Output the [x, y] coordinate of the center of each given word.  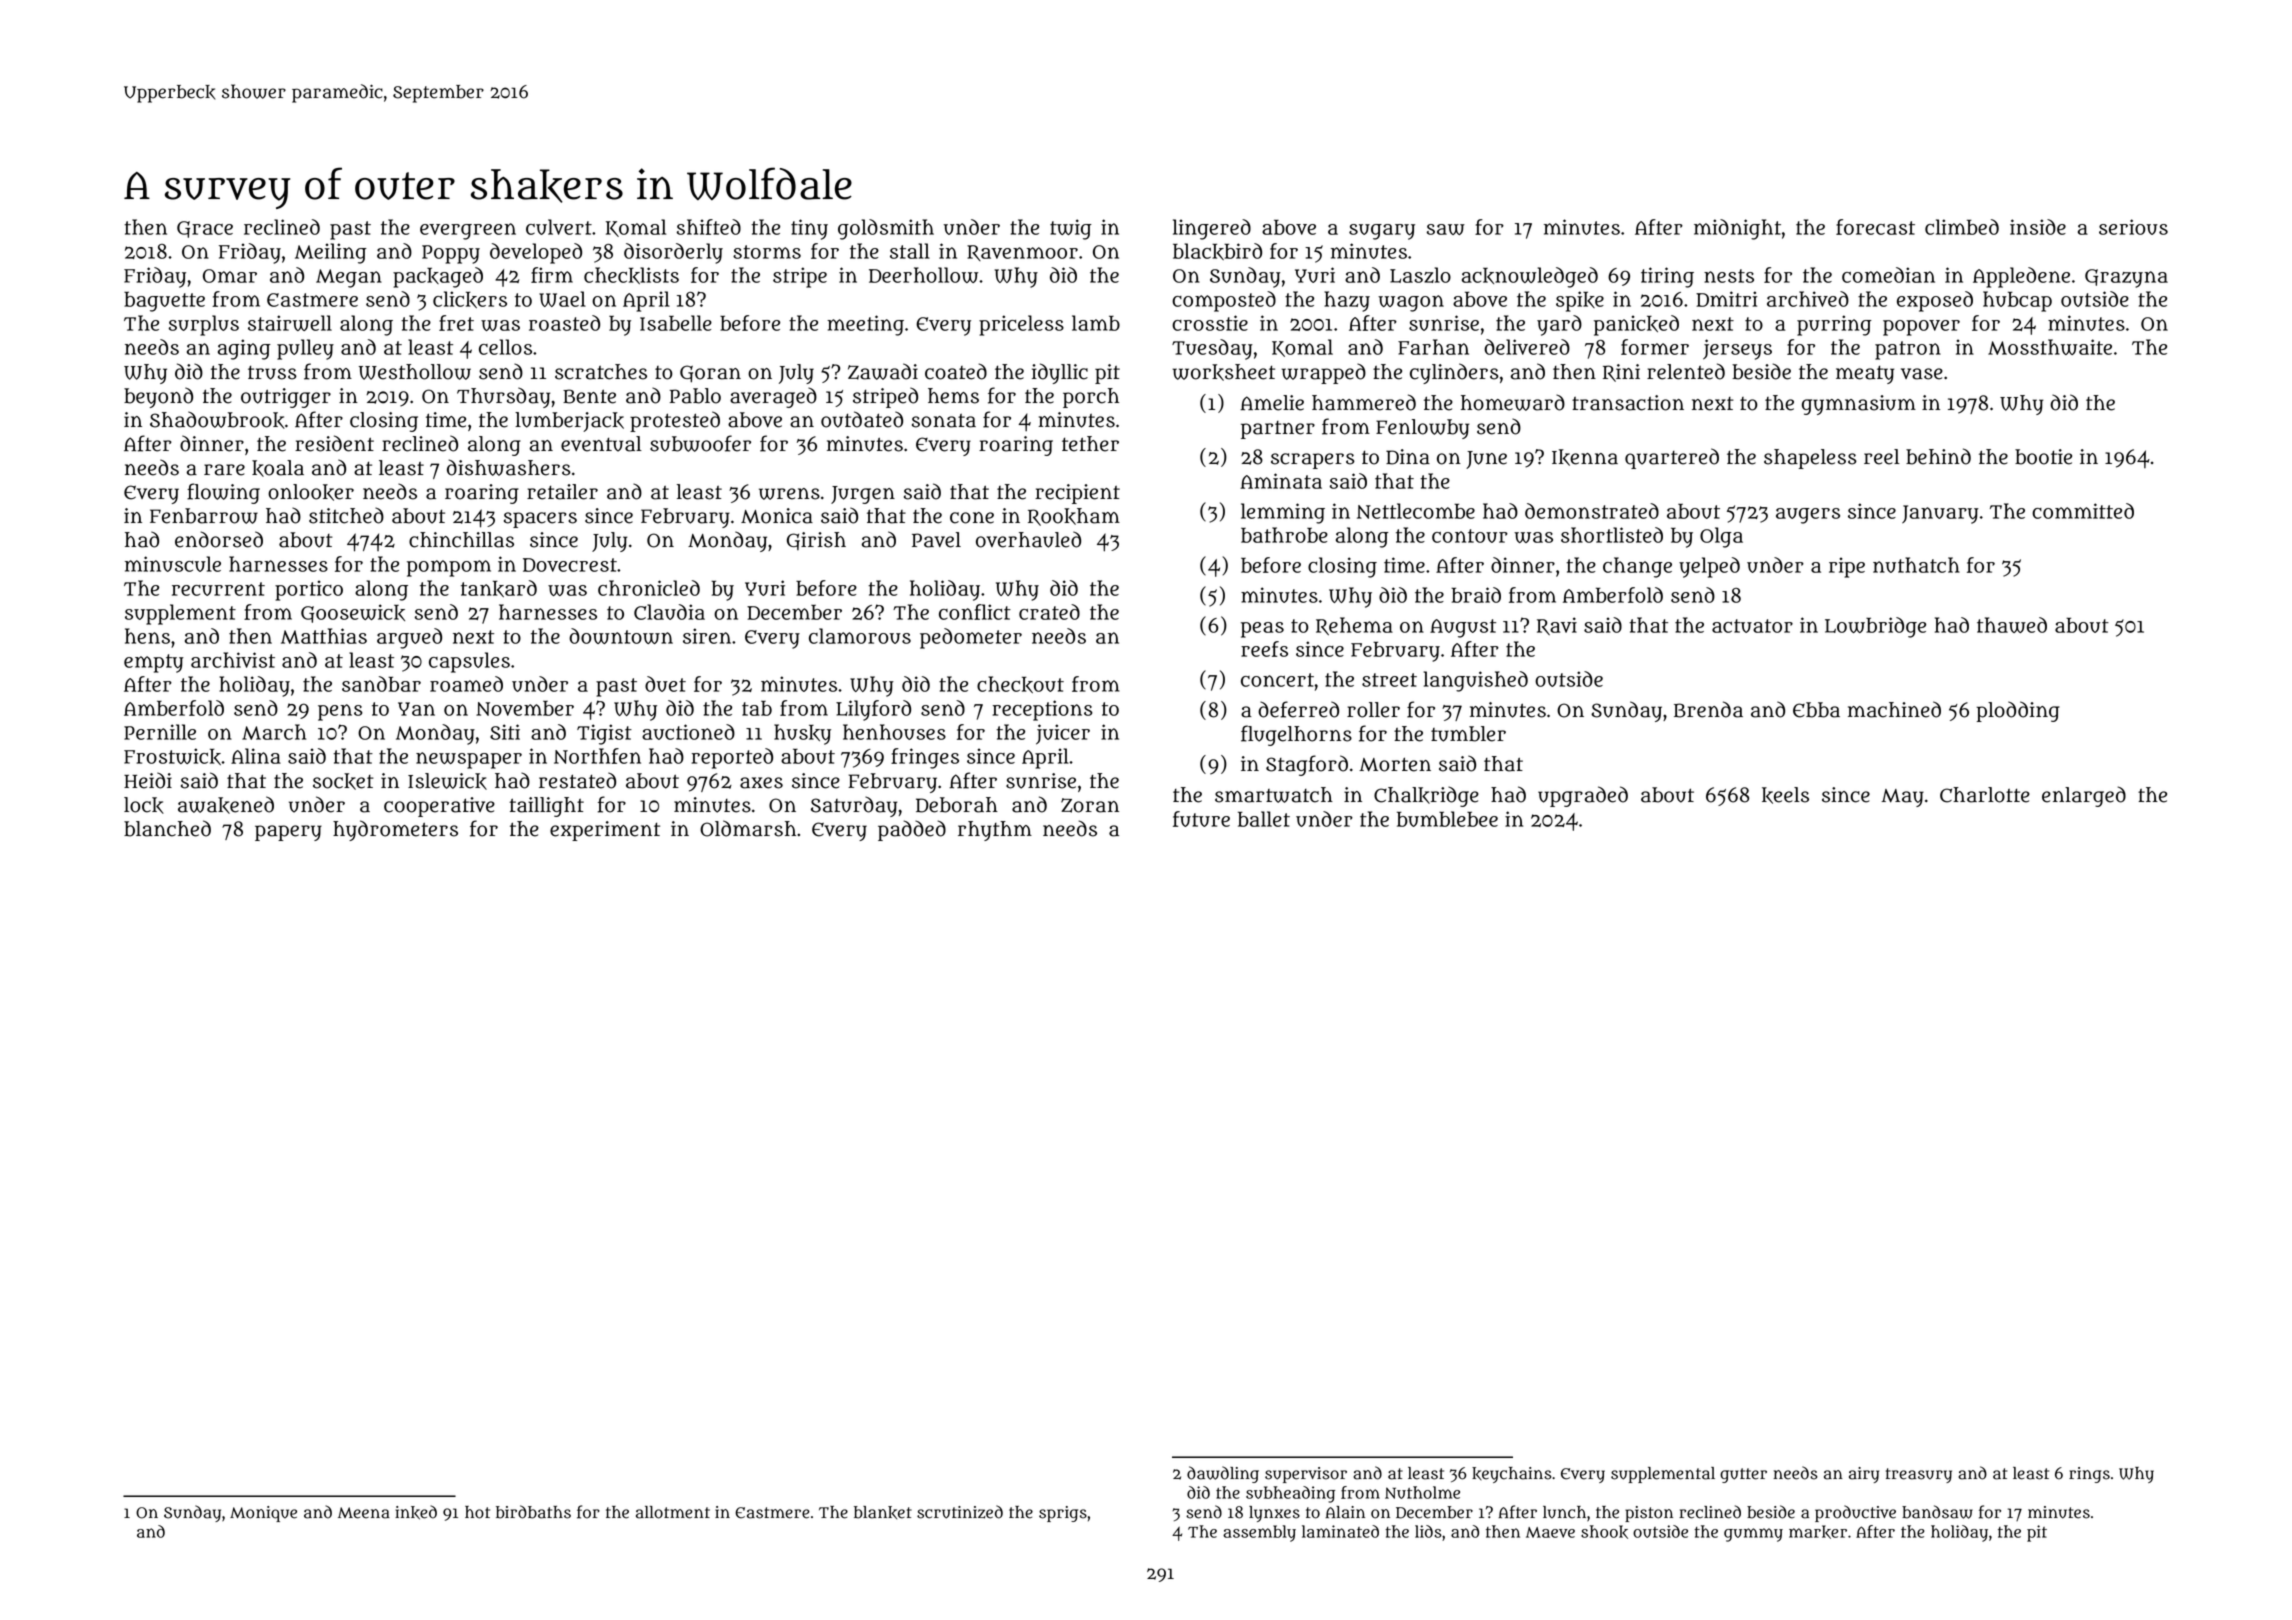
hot [477, 1512]
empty [154, 663]
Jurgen [863, 495]
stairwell [290, 323]
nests [1729, 276]
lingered [1212, 229]
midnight [1737, 229]
